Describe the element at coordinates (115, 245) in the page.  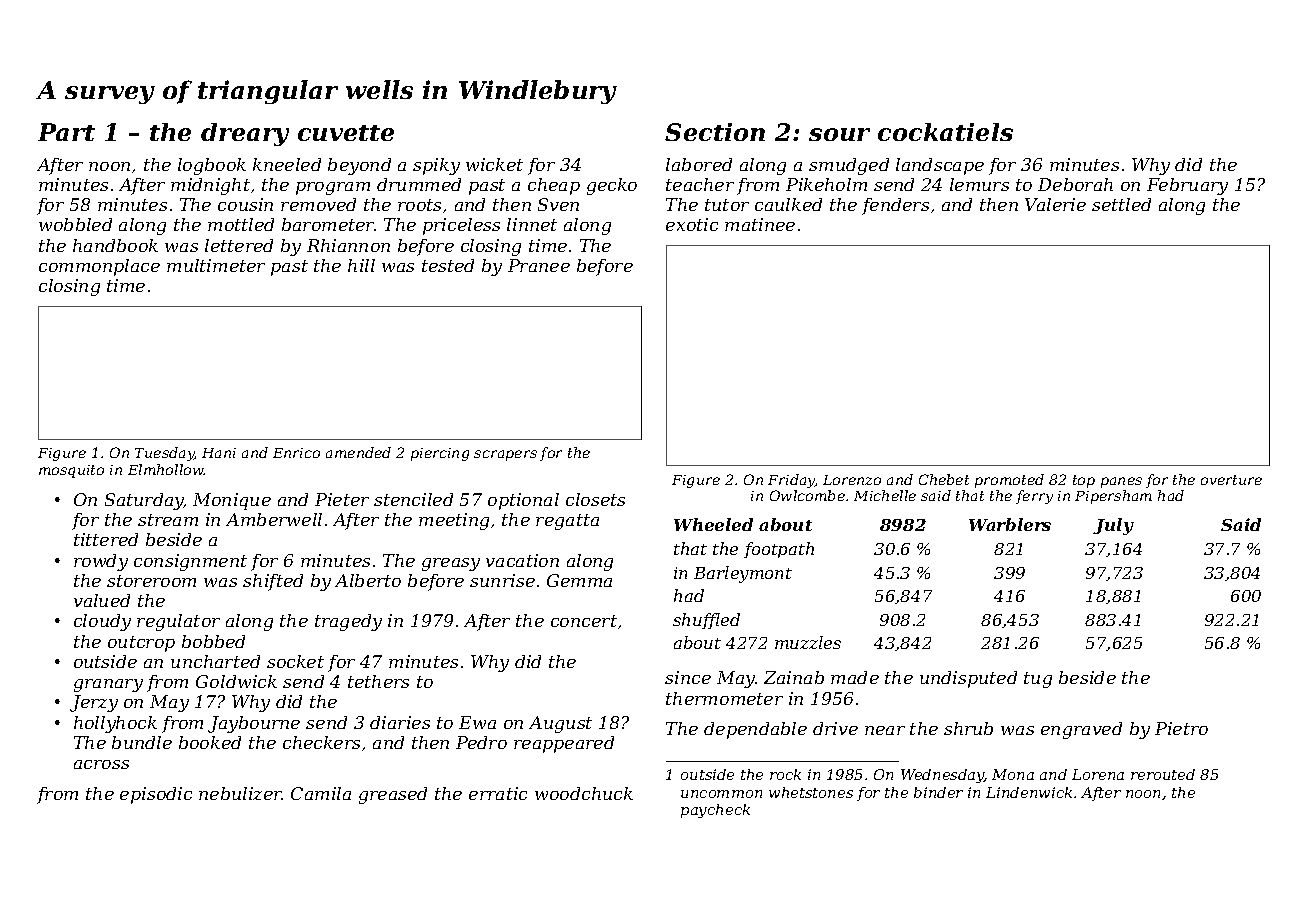
I see `handbook` at that location.
